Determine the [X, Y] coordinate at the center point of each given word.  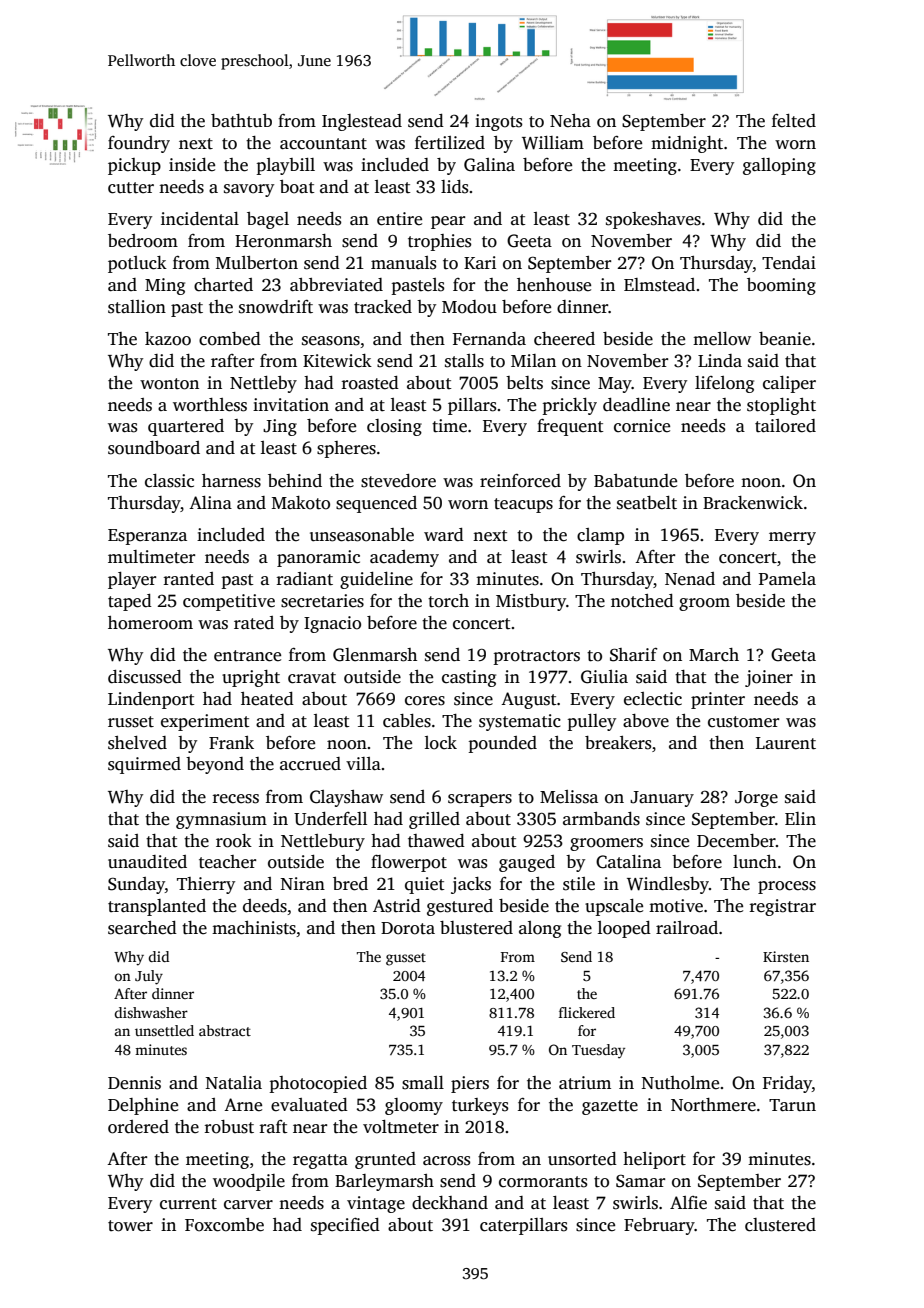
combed [230, 339]
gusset [406, 959]
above [646, 721]
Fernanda [489, 339]
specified [345, 1226]
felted [794, 121]
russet [131, 722]
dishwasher [151, 1012]
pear [448, 222]
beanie [785, 339]
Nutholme [680, 1083]
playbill [285, 166]
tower [130, 1226]
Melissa [569, 797]
